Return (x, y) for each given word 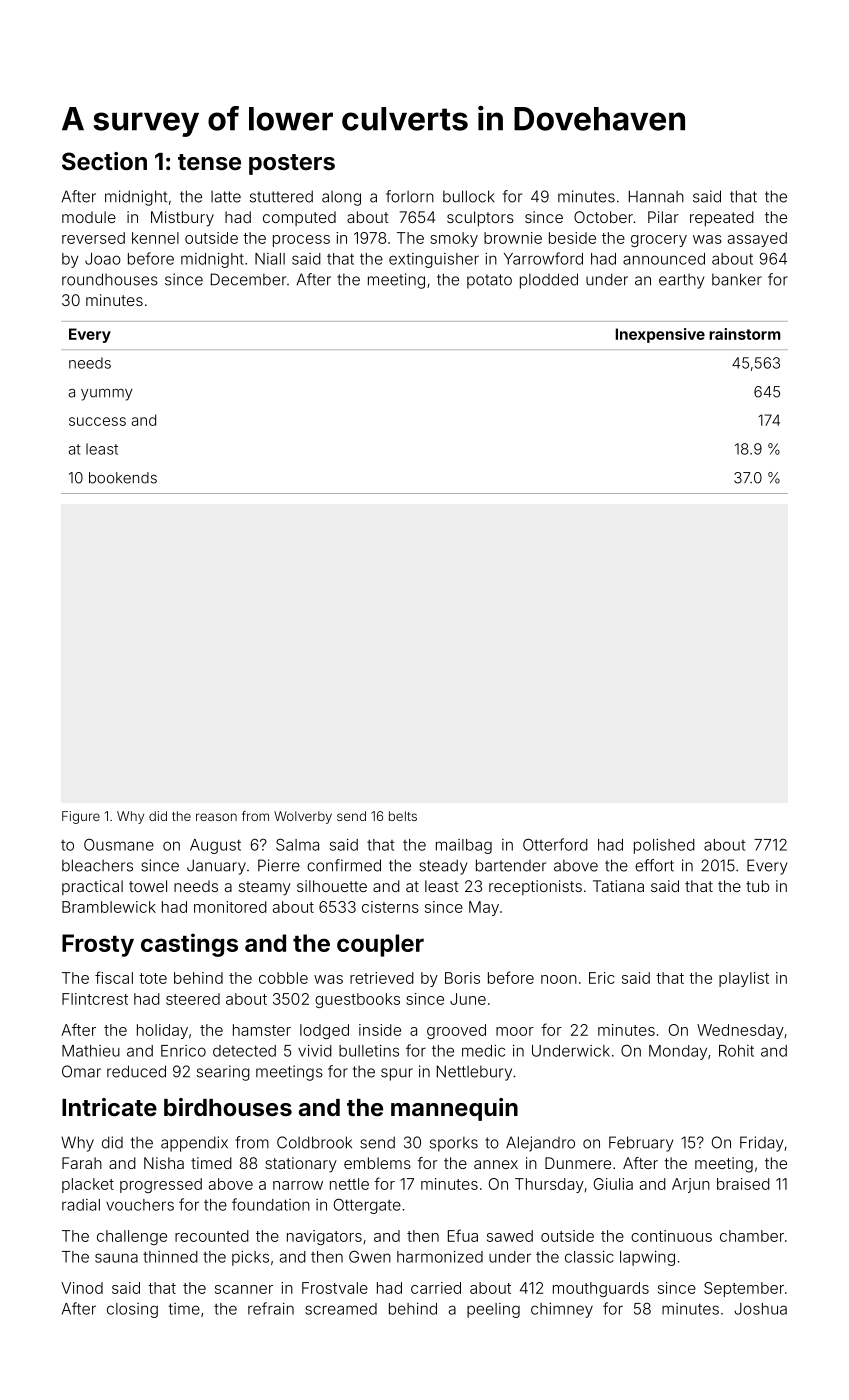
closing (132, 1310)
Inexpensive (660, 335)
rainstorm (745, 334)
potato (489, 281)
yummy (107, 395)
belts (403, 816)
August (215, 846)
